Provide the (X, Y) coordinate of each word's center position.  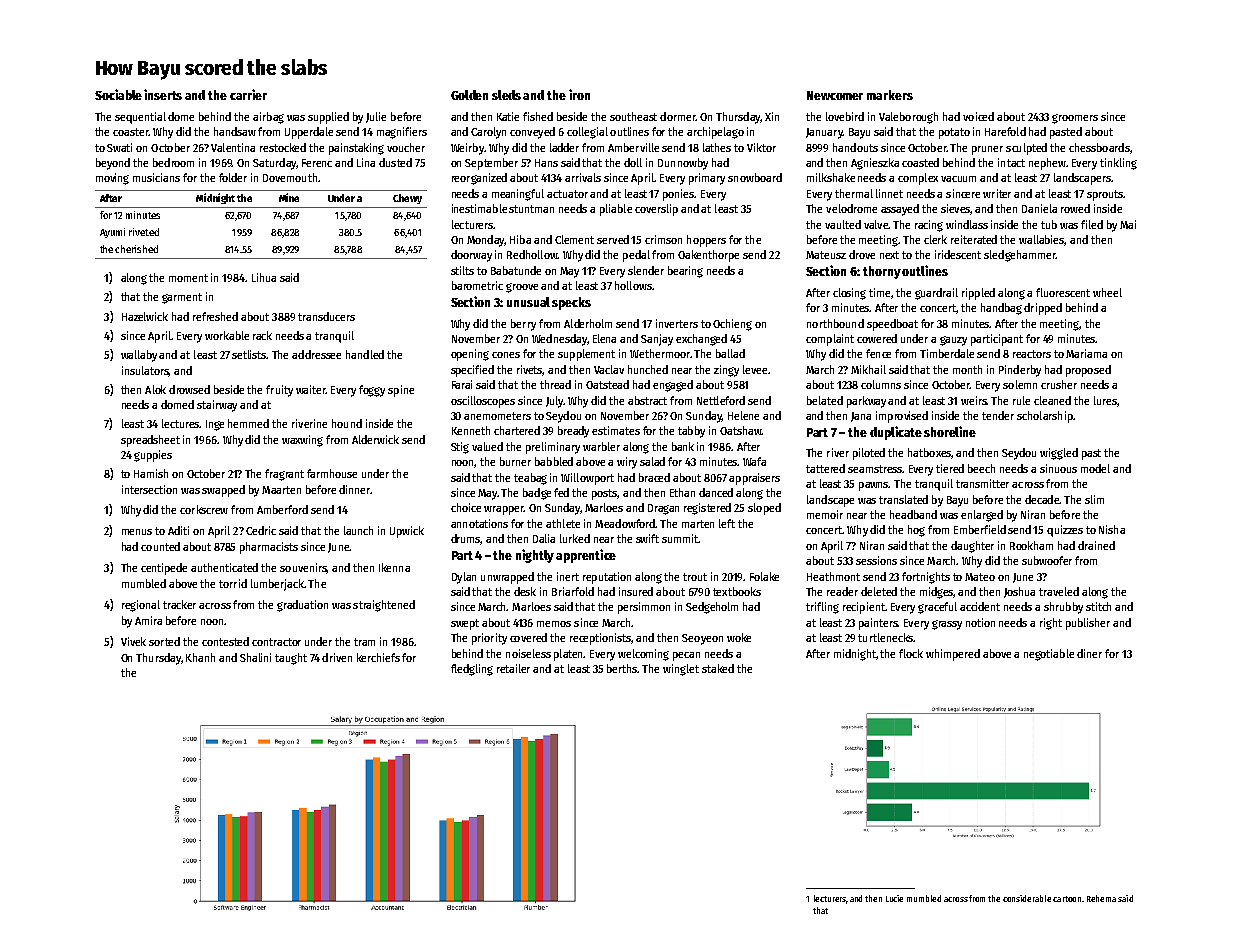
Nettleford (721, 400)
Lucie (894, 898)
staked (718, 668)
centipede (164, 569)
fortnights (926, 578)
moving (112, 179)
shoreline (950, 431)
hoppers (706, 241)
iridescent (958, 254)
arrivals (583, 177)
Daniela (1039, 208)
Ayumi (112, 233)
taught (291, 659)
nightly (535, 556)
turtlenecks (885, 637)
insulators (145, 371)
